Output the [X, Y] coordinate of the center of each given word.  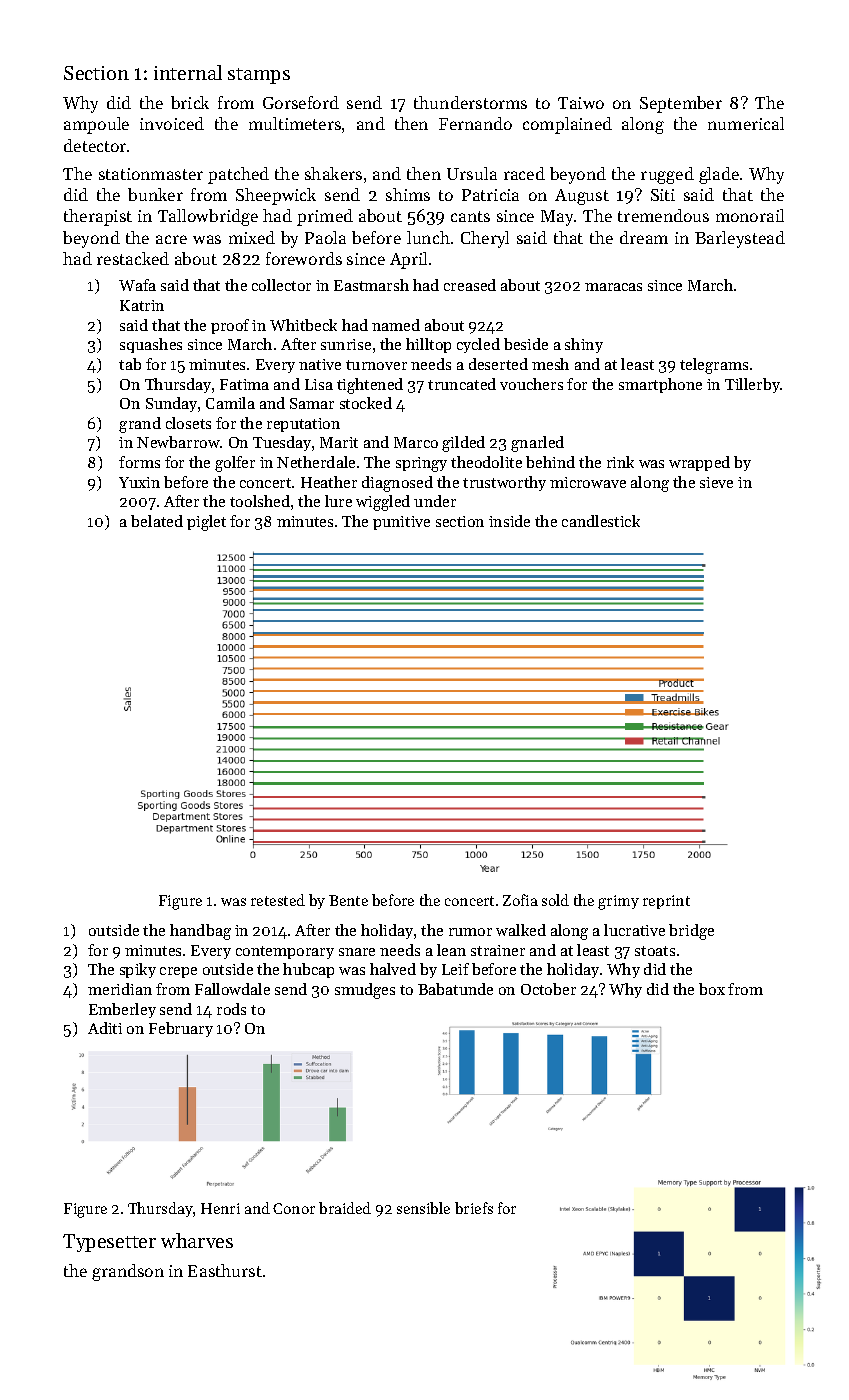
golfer [235, 464]
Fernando [475, 123]
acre [171, 239]
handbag [200, 932]
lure [338, 501]
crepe [178, 972]
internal [188, 72]
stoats [655, 951]
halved [393, 969]
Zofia [520, 900]
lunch [428, 237]
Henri [220, 1208]
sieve [716, 482]
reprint [666, 902]
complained [567, 125]
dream [644, 237]
